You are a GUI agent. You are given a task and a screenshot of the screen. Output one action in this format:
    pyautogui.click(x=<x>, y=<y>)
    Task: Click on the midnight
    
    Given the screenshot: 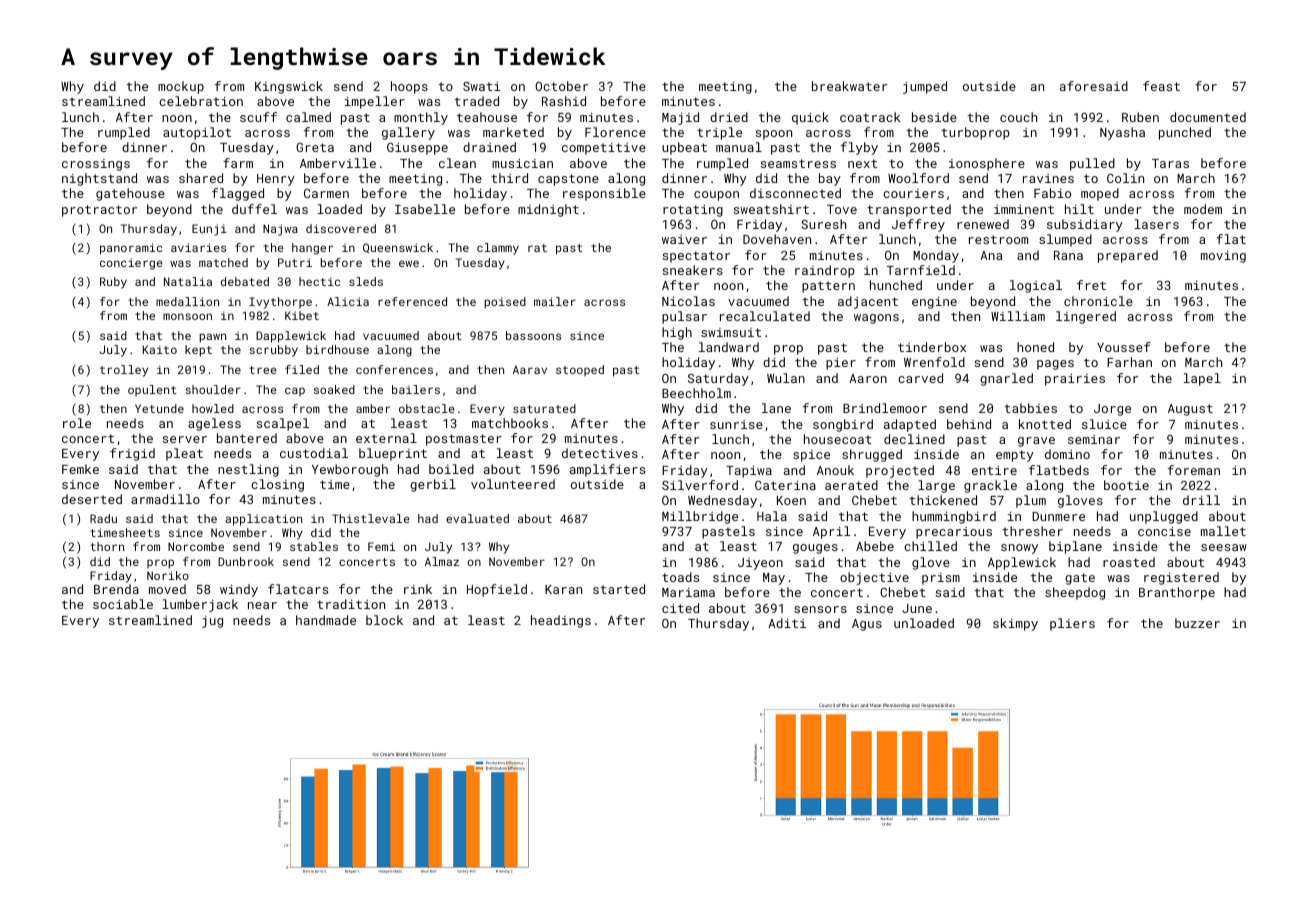 What is the action you would take?
    pyautogui.click(x=548, y=210)
